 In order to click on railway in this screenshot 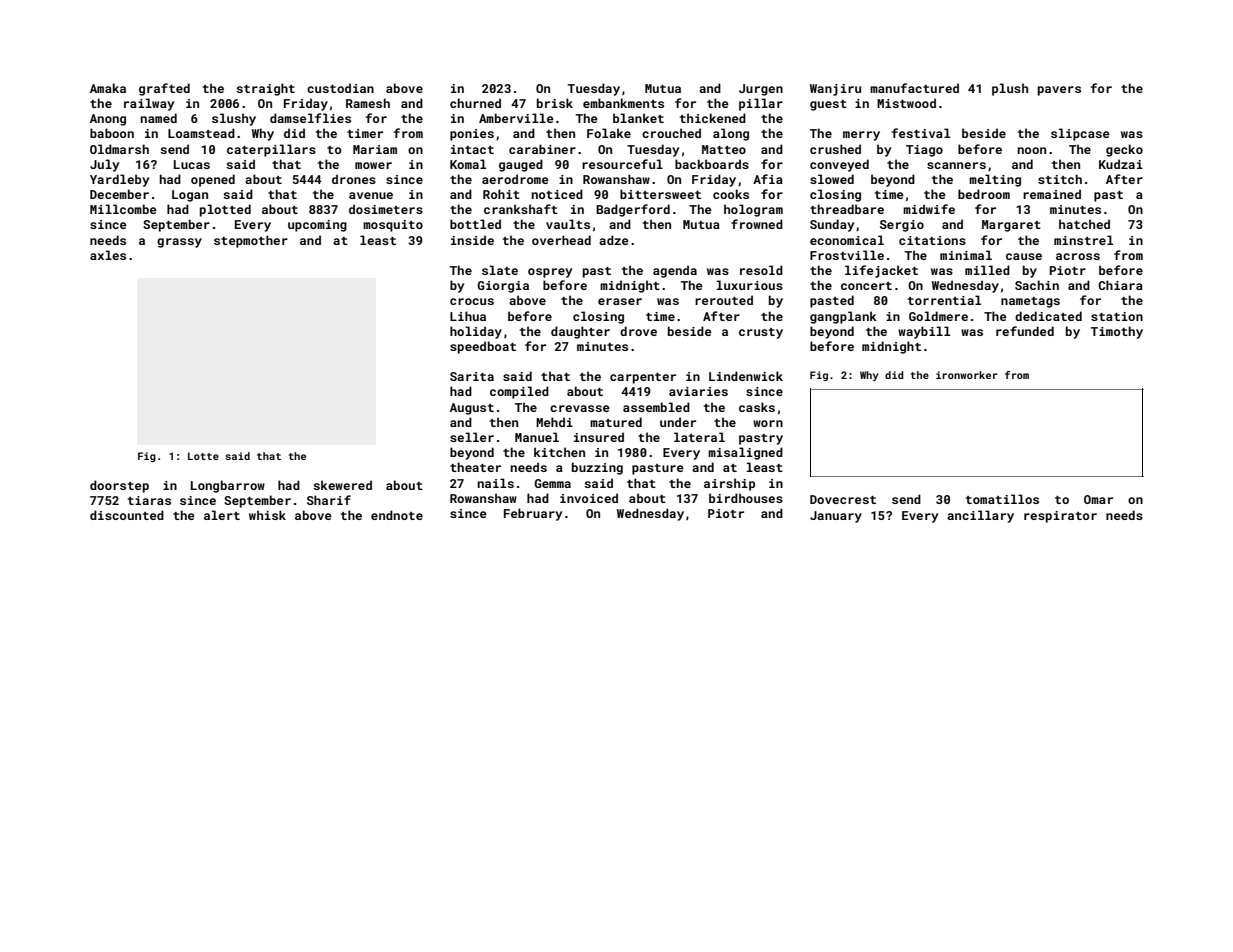, I will do `click(149, 104)`.
